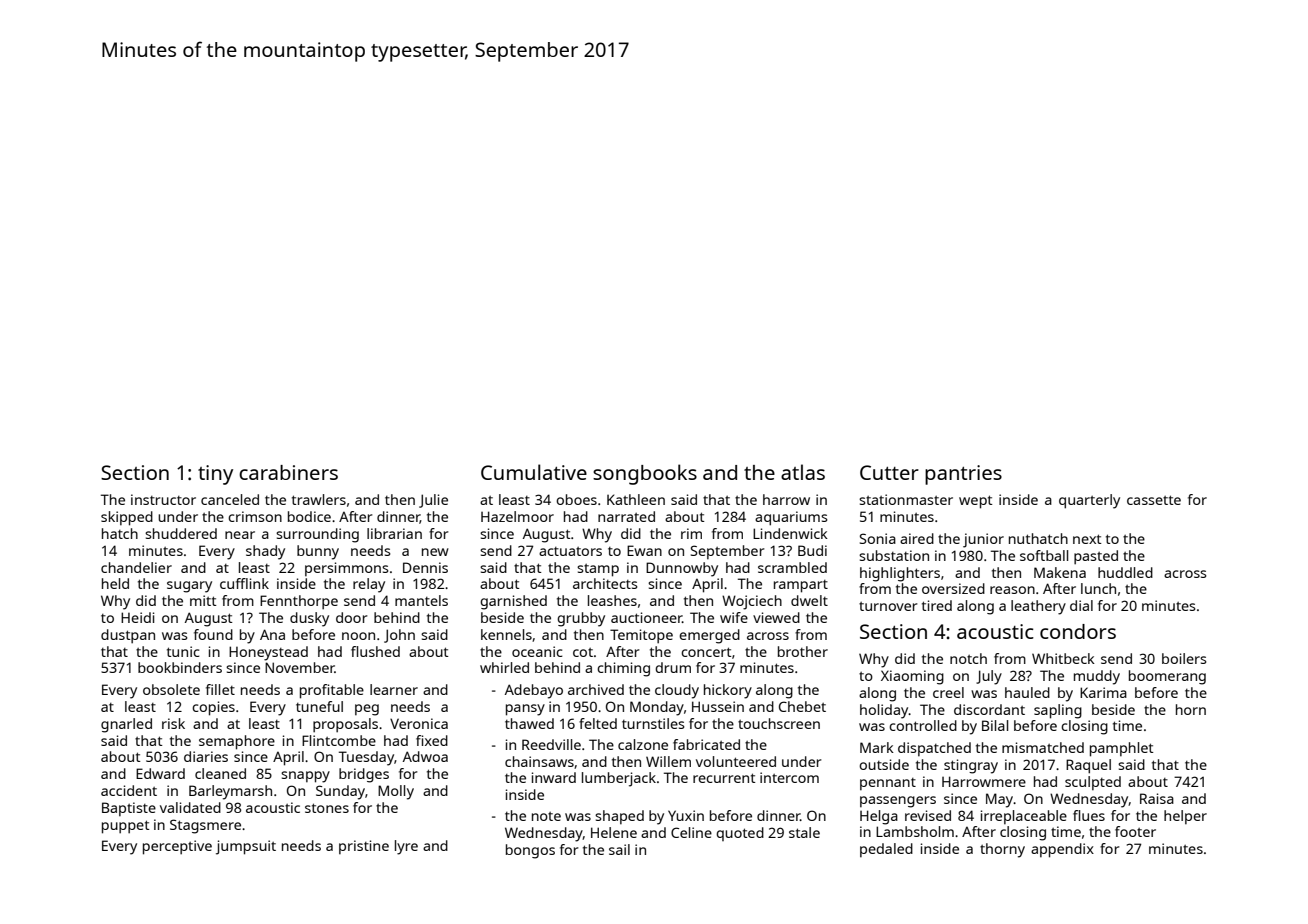 The width and height of the document is (1308, 924). I want to click on appendix, so click(1062, 850).
